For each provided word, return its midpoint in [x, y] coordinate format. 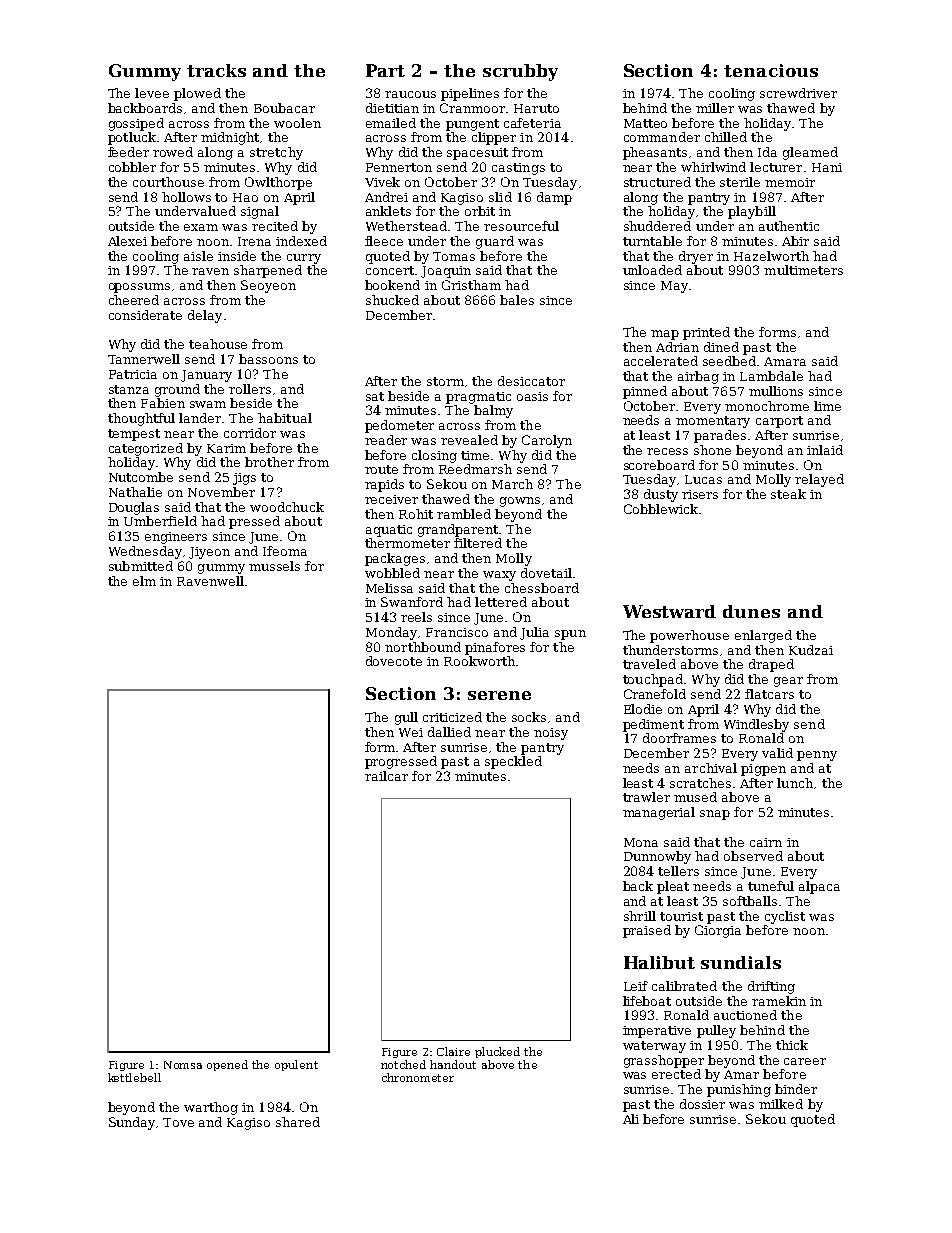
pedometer [399, 426]
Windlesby [756, 725]
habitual [285, 418]
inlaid [825, 450]
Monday [391, 633]
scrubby [520, 72]
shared [298, 1122]
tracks [216, 70]
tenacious [771, 70]
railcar [386, 776]
